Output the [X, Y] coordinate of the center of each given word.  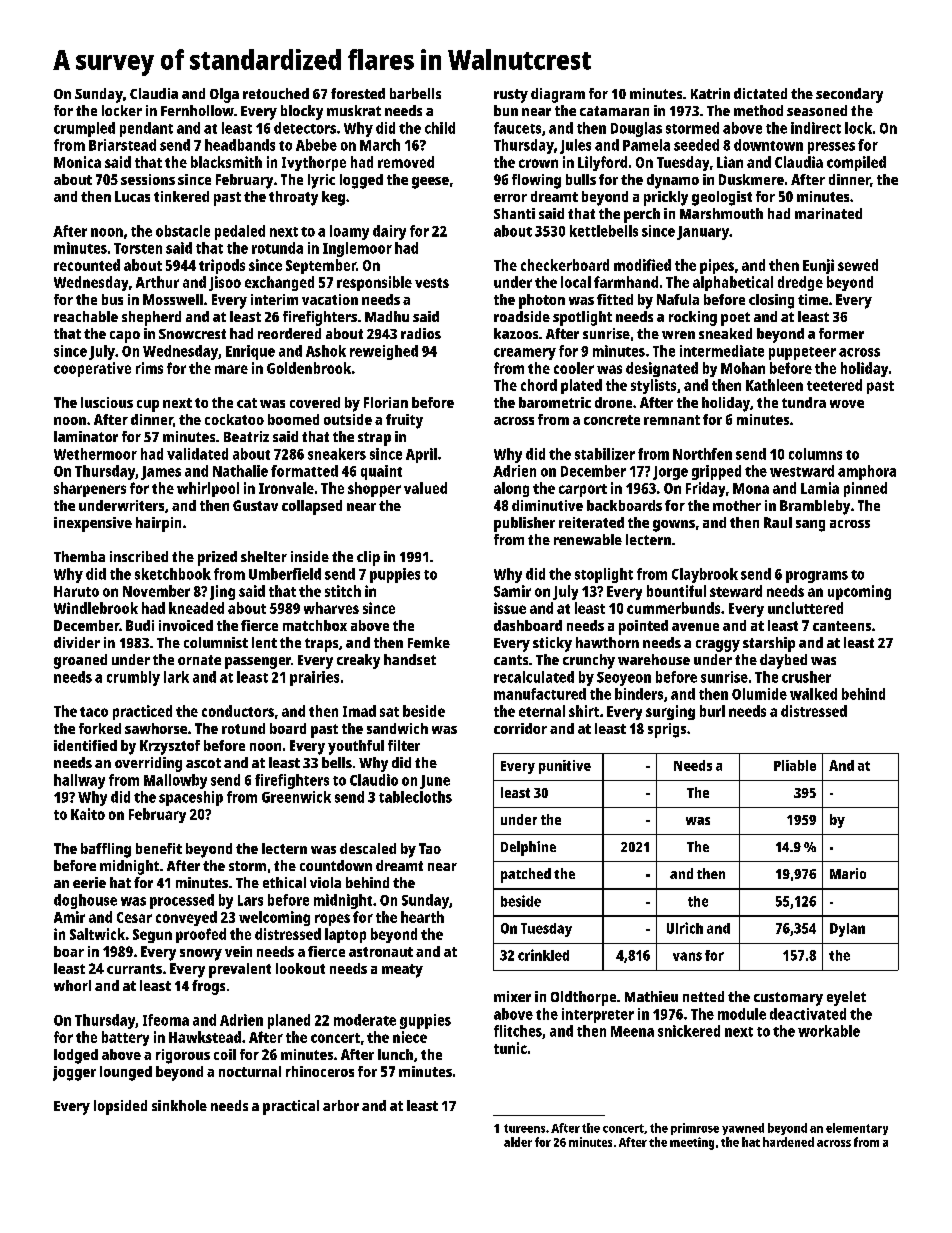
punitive [565, 767]
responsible [374, 283]
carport [583, 490]
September [321, 266]
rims [149, 368]
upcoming [859, 592]
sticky [552, 644]
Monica [77, 162]
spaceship [191, 798]
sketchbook [173, 574]
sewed [858, 265]
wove [847, 404]
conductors [238, 711]
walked [813, 694]
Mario [848, 873]
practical [291, 1107]
